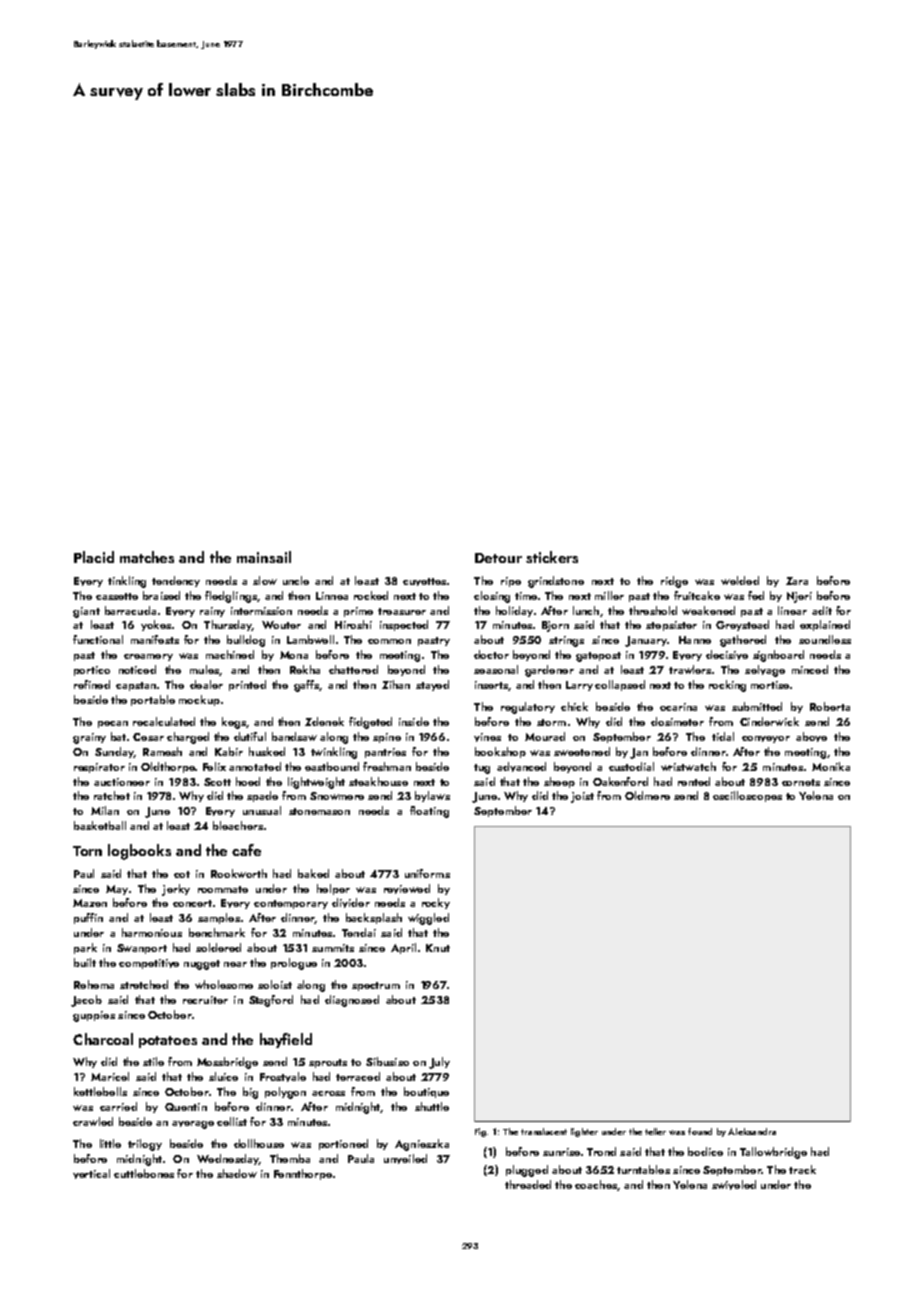  Describe the element at coordinates (405, 1159) in the screenshot. I see `unveiled` at that location.
